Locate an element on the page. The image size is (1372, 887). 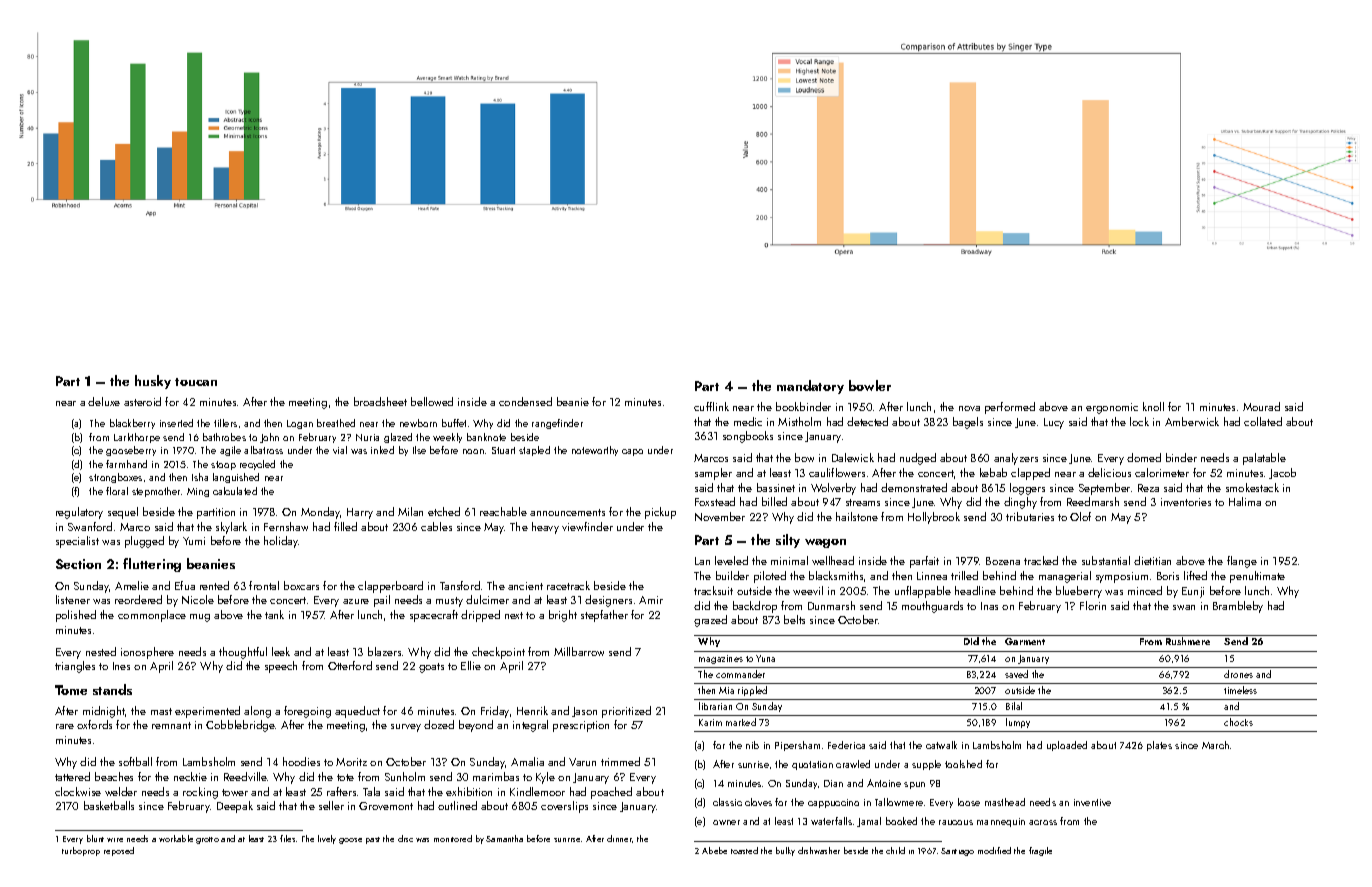
cufflink is located at coordinates (711, 406).
